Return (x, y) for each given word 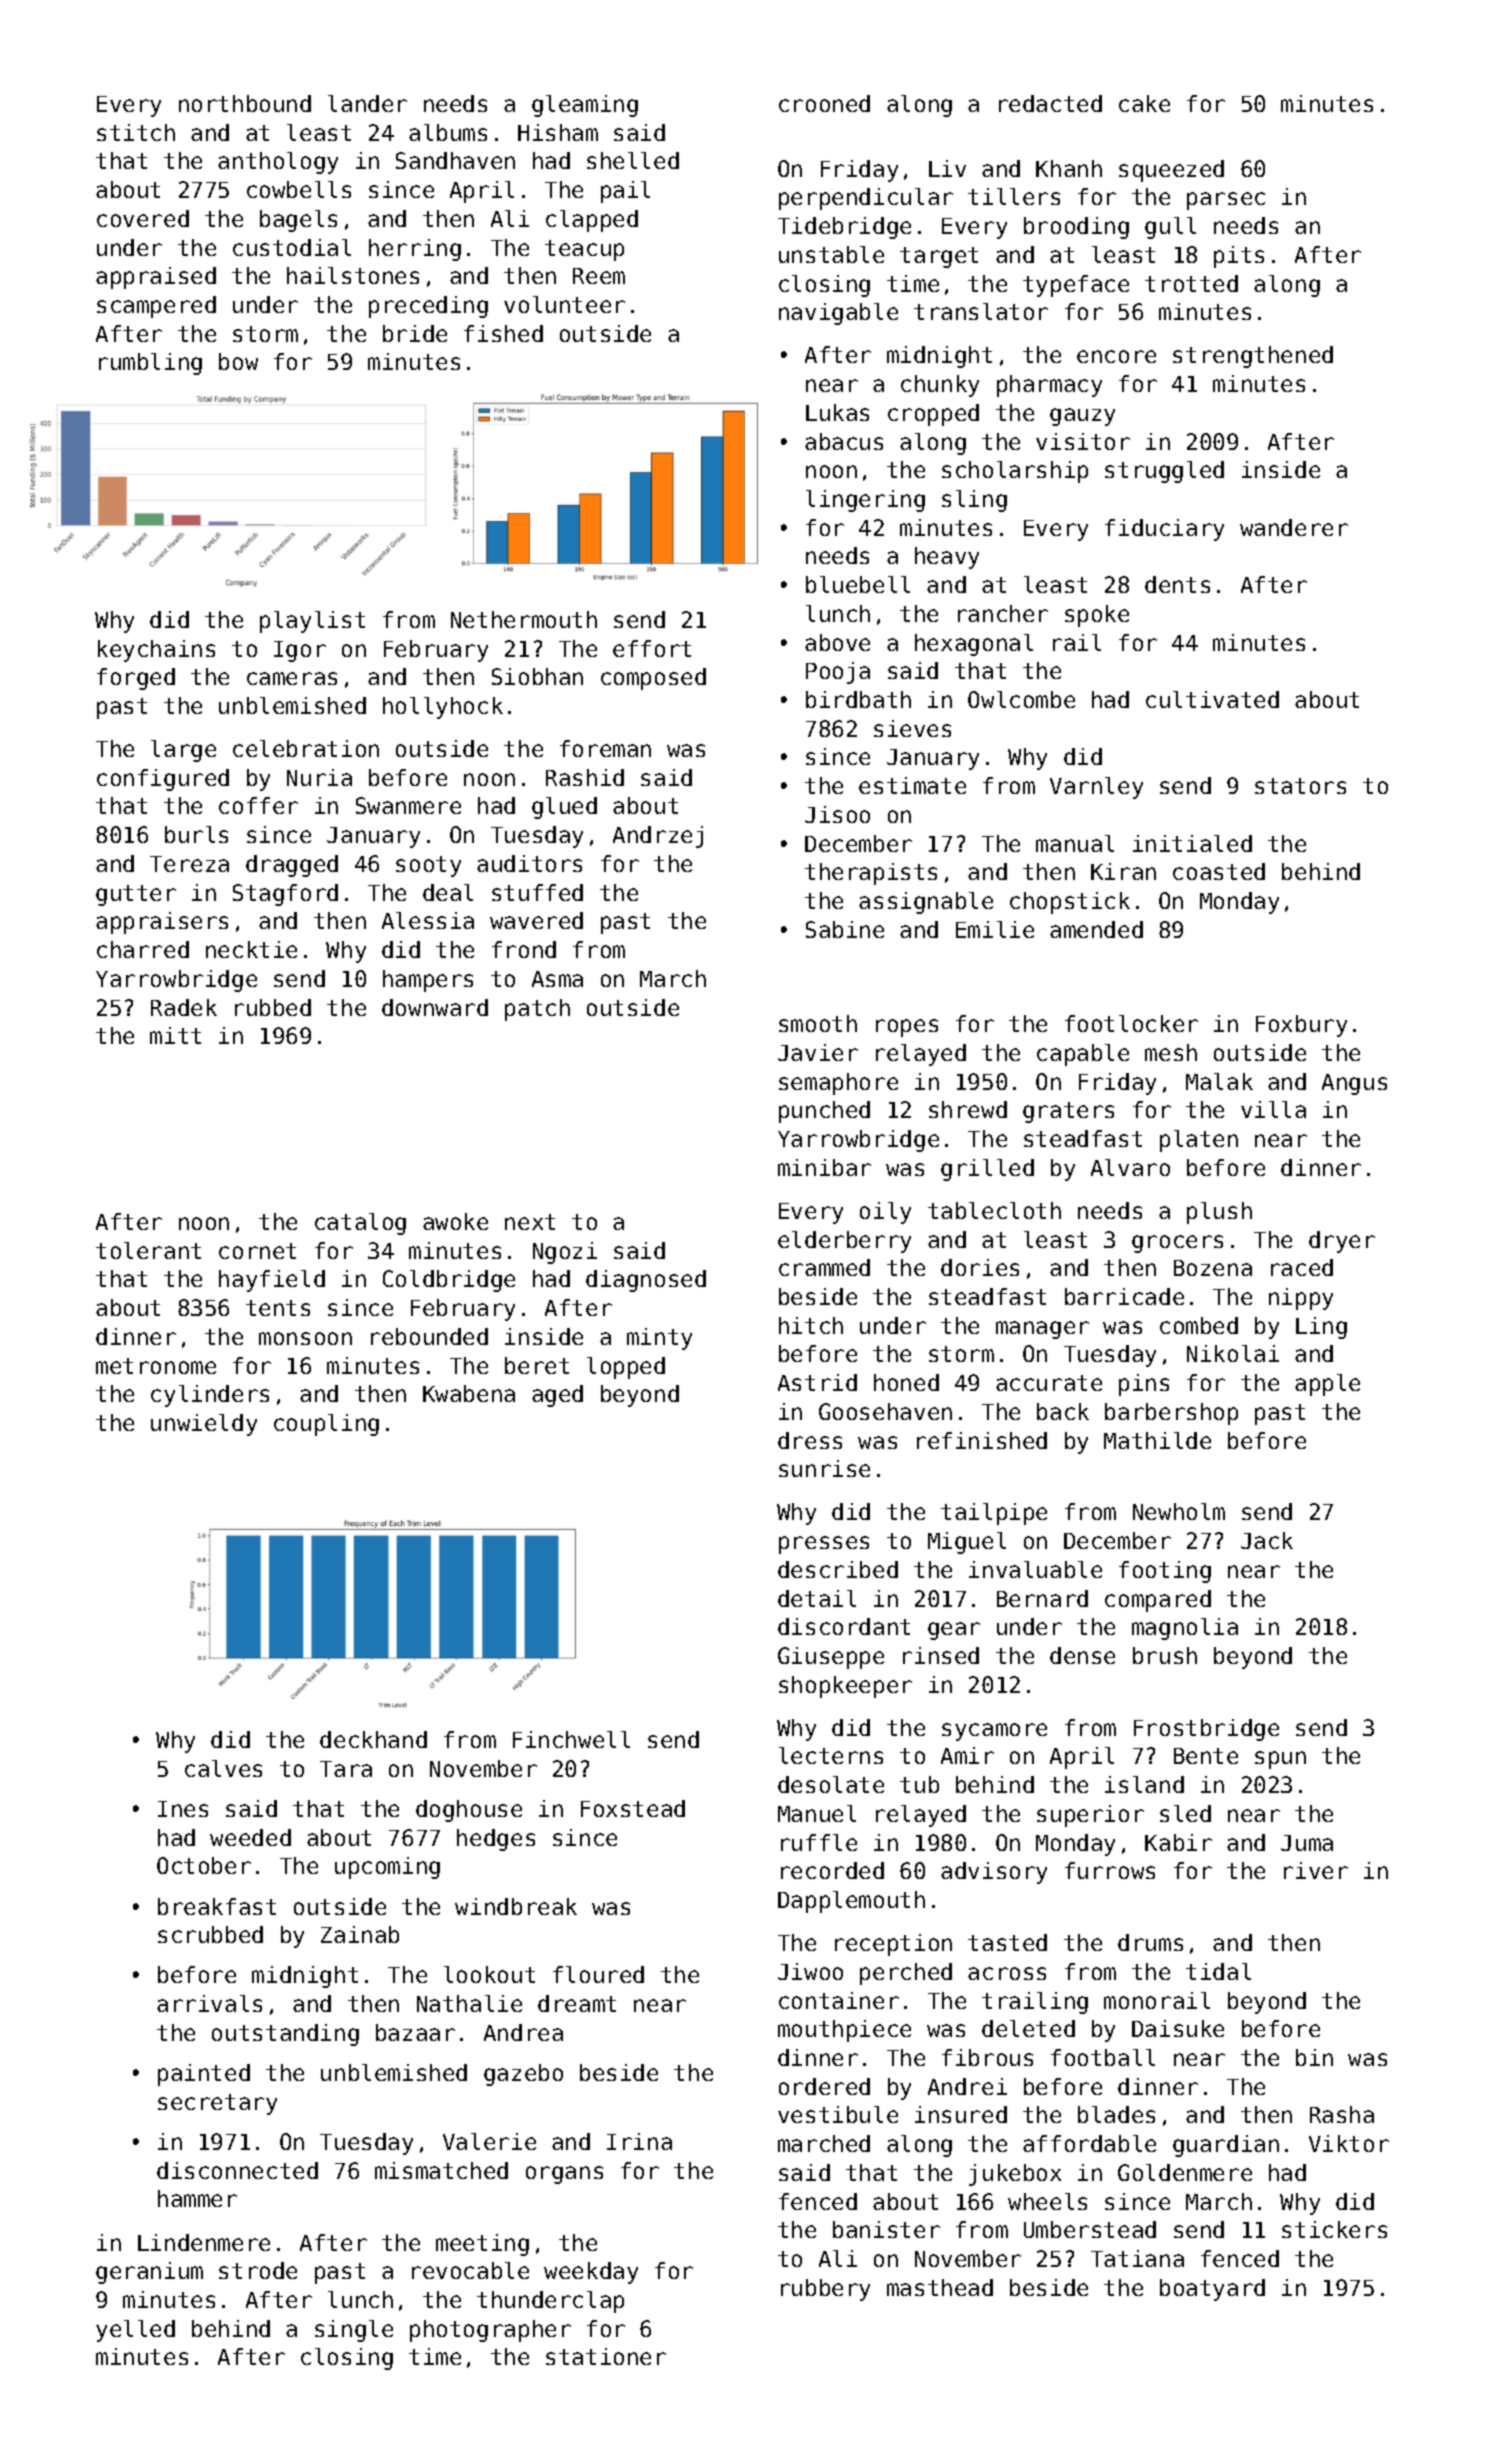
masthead (940, 2287)
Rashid (585, 777)
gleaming (585, 106)
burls (196, 834)
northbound (245, 103)
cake (1144, 103)
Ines (183, 1809)
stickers (1334, 2229)
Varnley (1096, 788)
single (354, 2331)
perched (906, 1974)
